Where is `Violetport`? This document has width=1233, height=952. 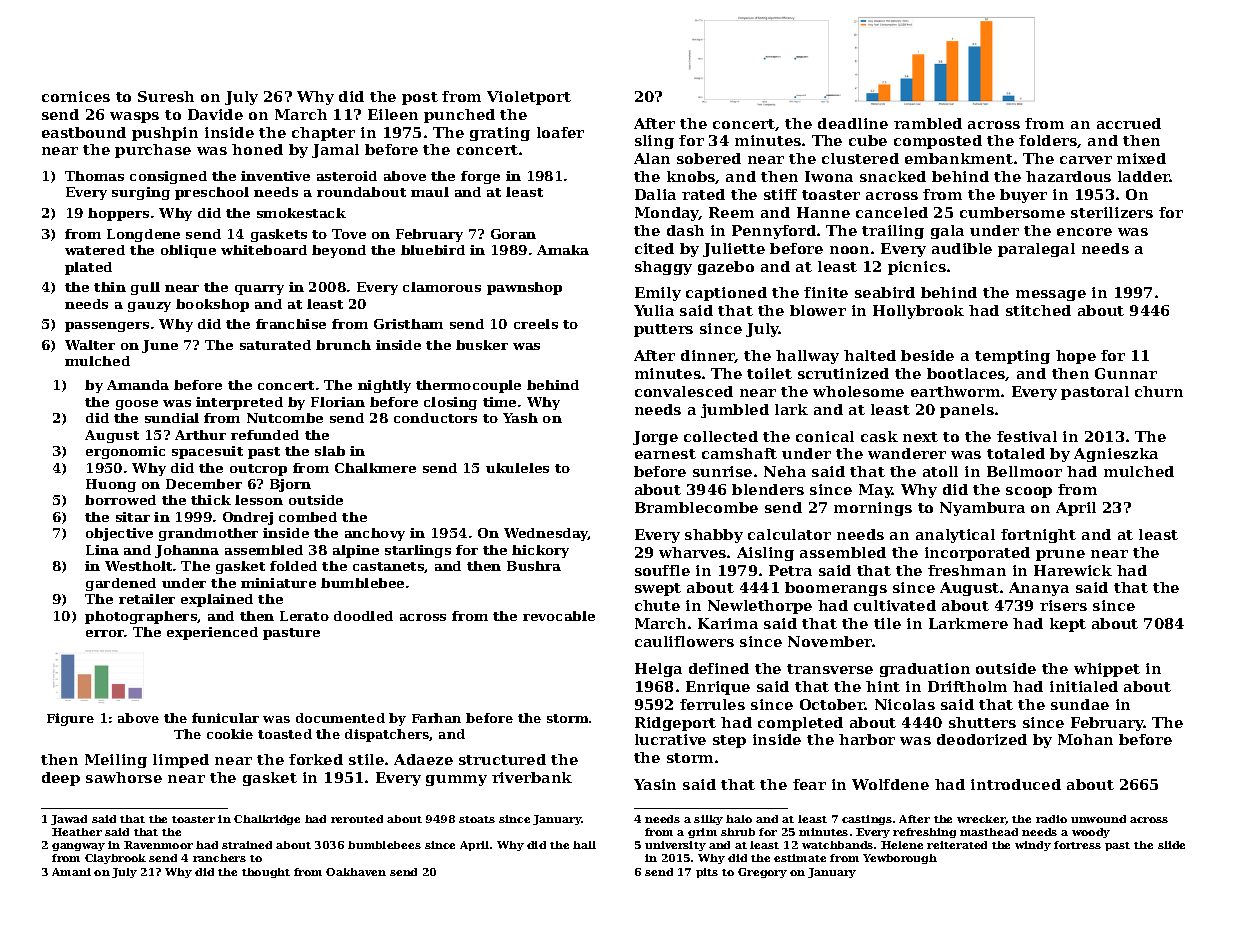
Violetport is located at coordinates (529, 98).
